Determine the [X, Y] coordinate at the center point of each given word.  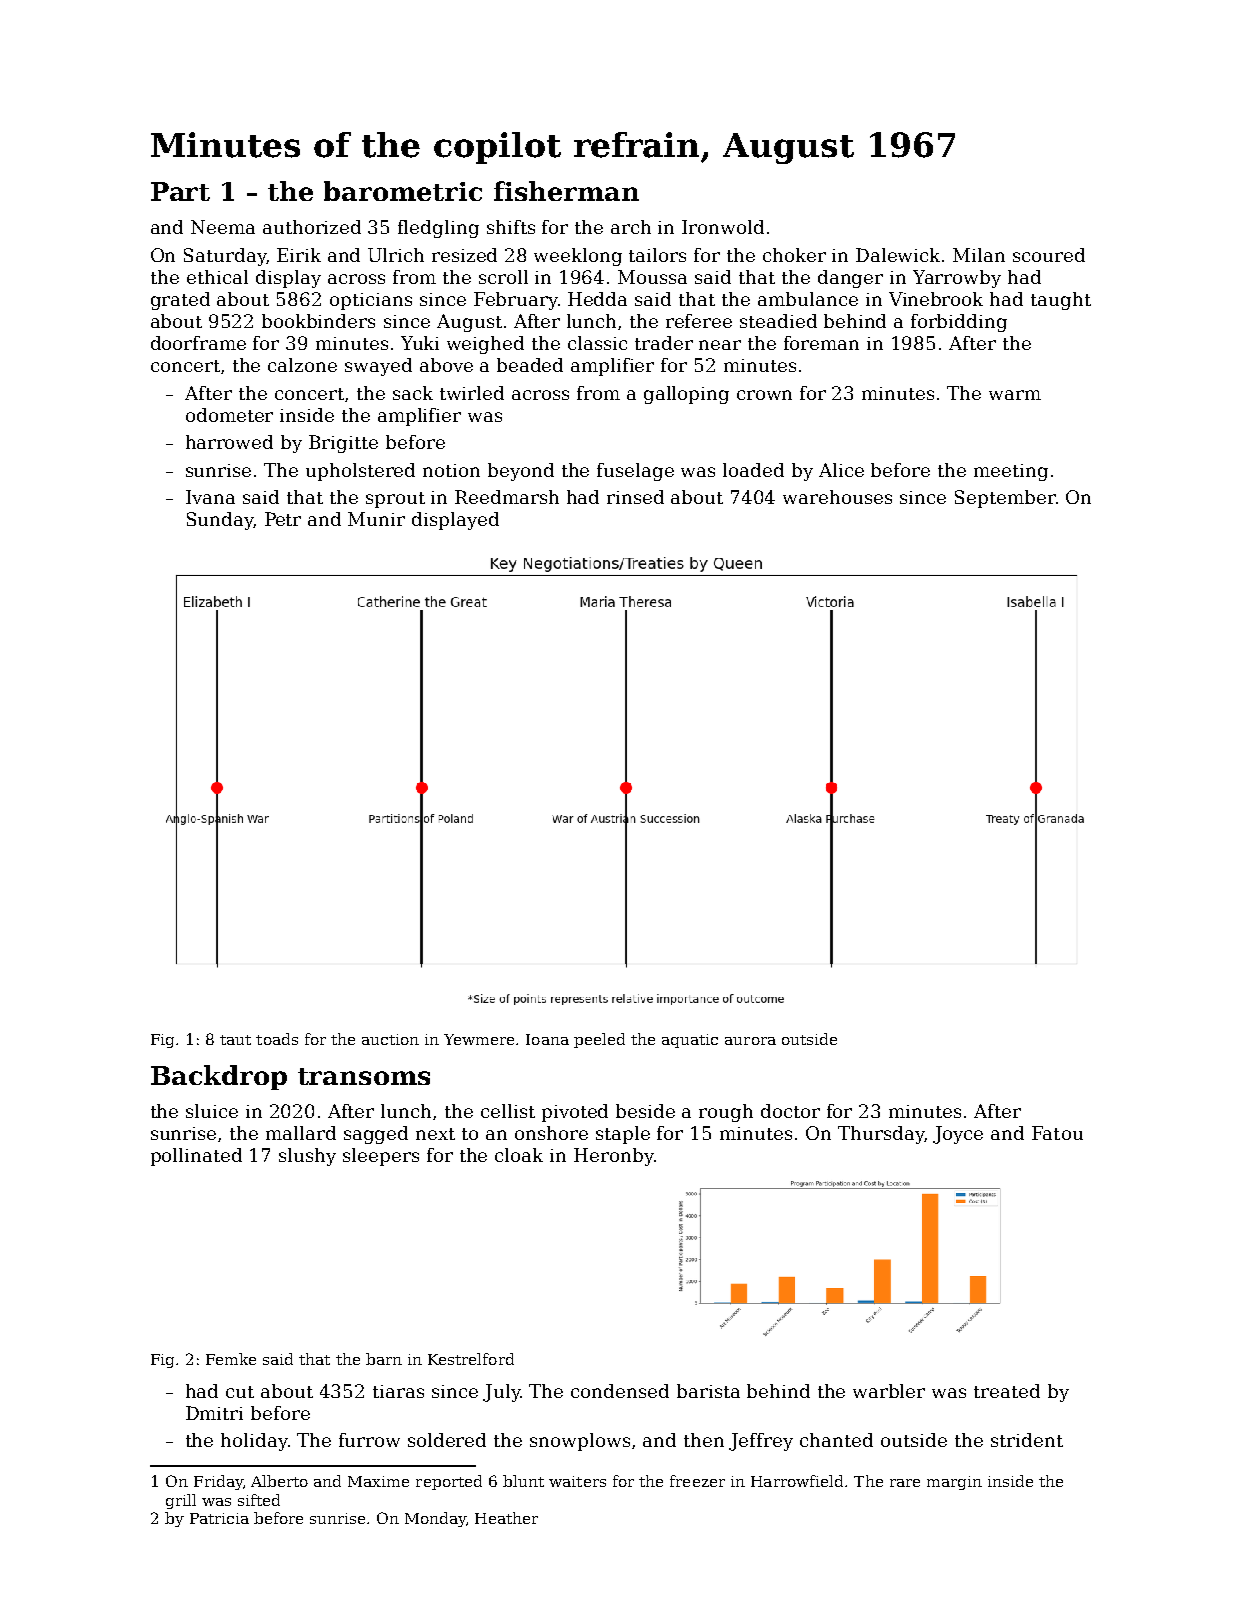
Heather [506, 1518]
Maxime [378, 1481]
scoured [1049, 255]
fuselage [635, 472]
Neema [223, 227]
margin [954, 1483]
